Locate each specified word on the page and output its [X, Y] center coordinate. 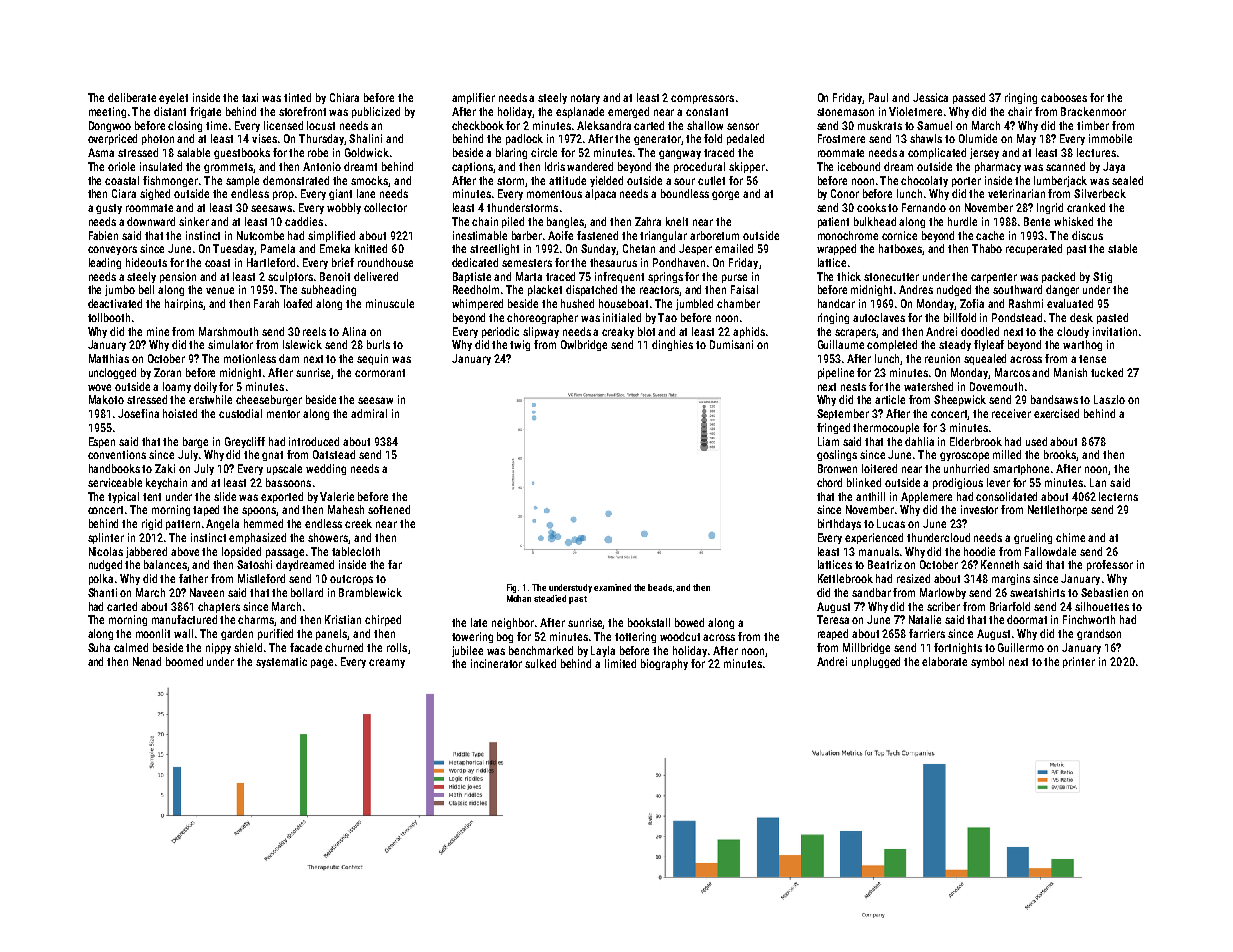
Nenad [147, 661]
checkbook [478, 125]
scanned [1065, 166]
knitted [371, 248]
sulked [540, 663]
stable [1122, 248]
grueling [1033, 538]
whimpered [477, 304]
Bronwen [837, 468]
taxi [250, 97]
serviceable [115, 482]
